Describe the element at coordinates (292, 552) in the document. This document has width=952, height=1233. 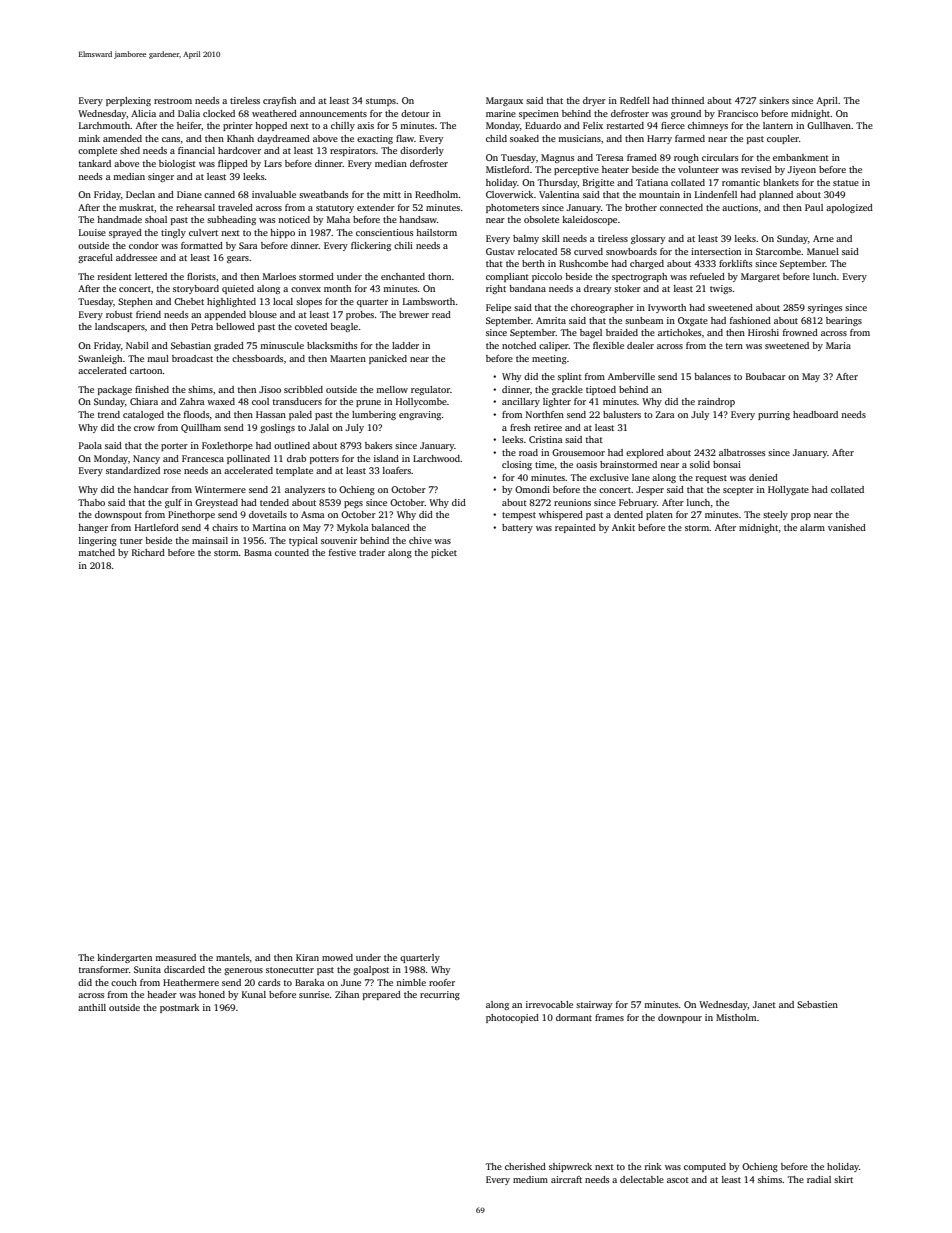
I see `counted` at that location.
